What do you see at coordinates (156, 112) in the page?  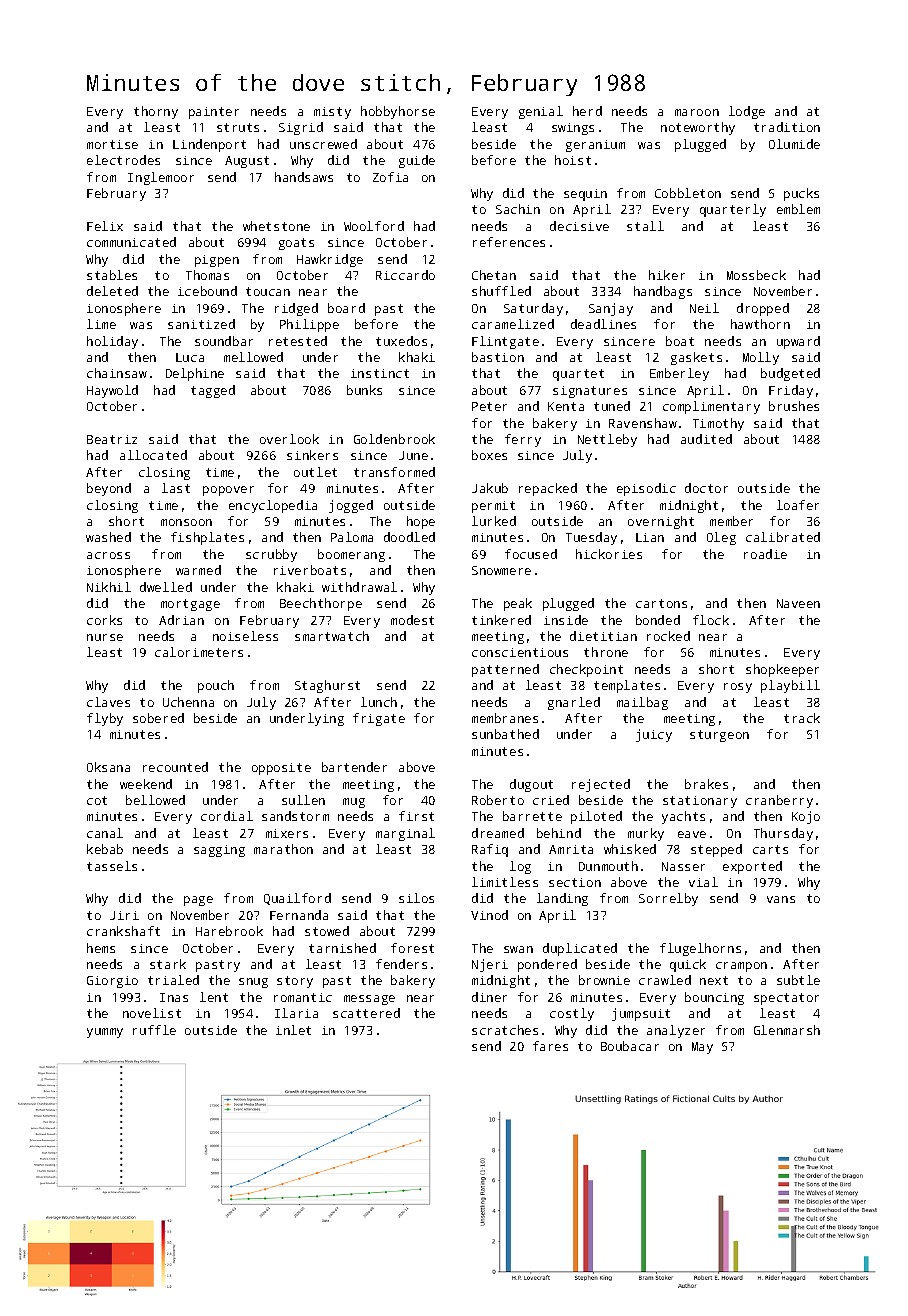 I see `thorny` at bounding box center [156, 112].
